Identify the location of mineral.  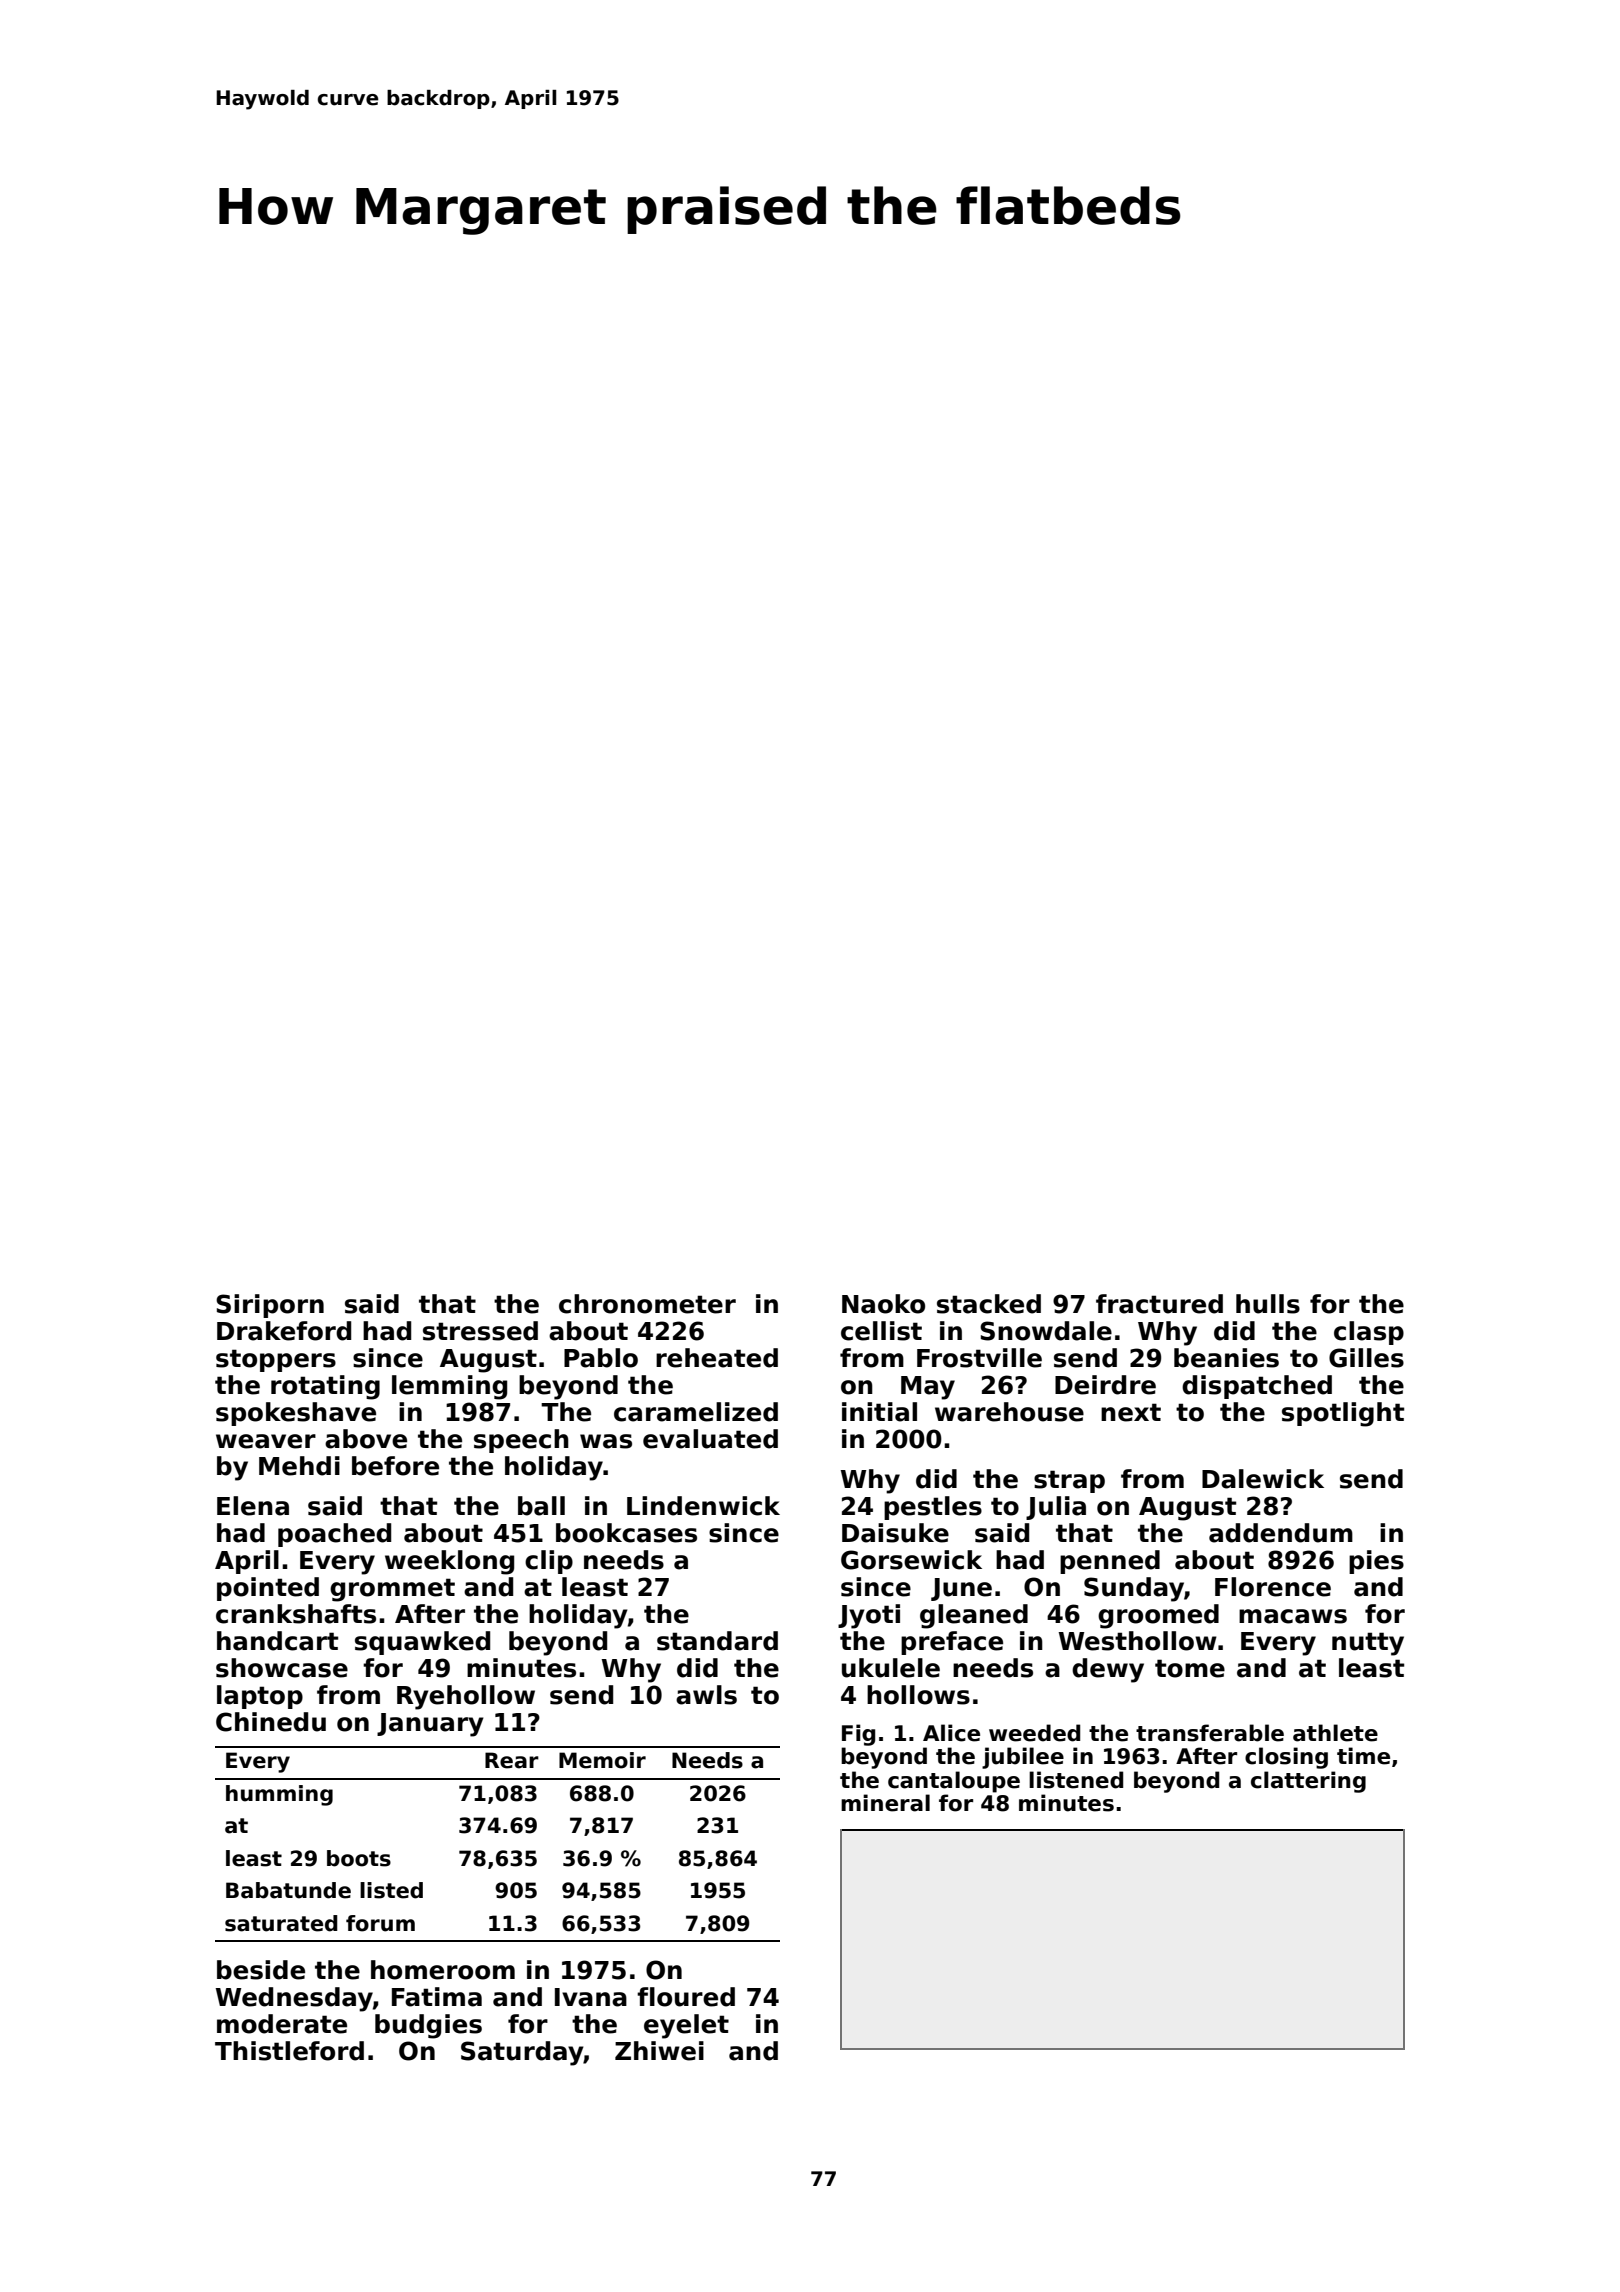
(885, 1803).
